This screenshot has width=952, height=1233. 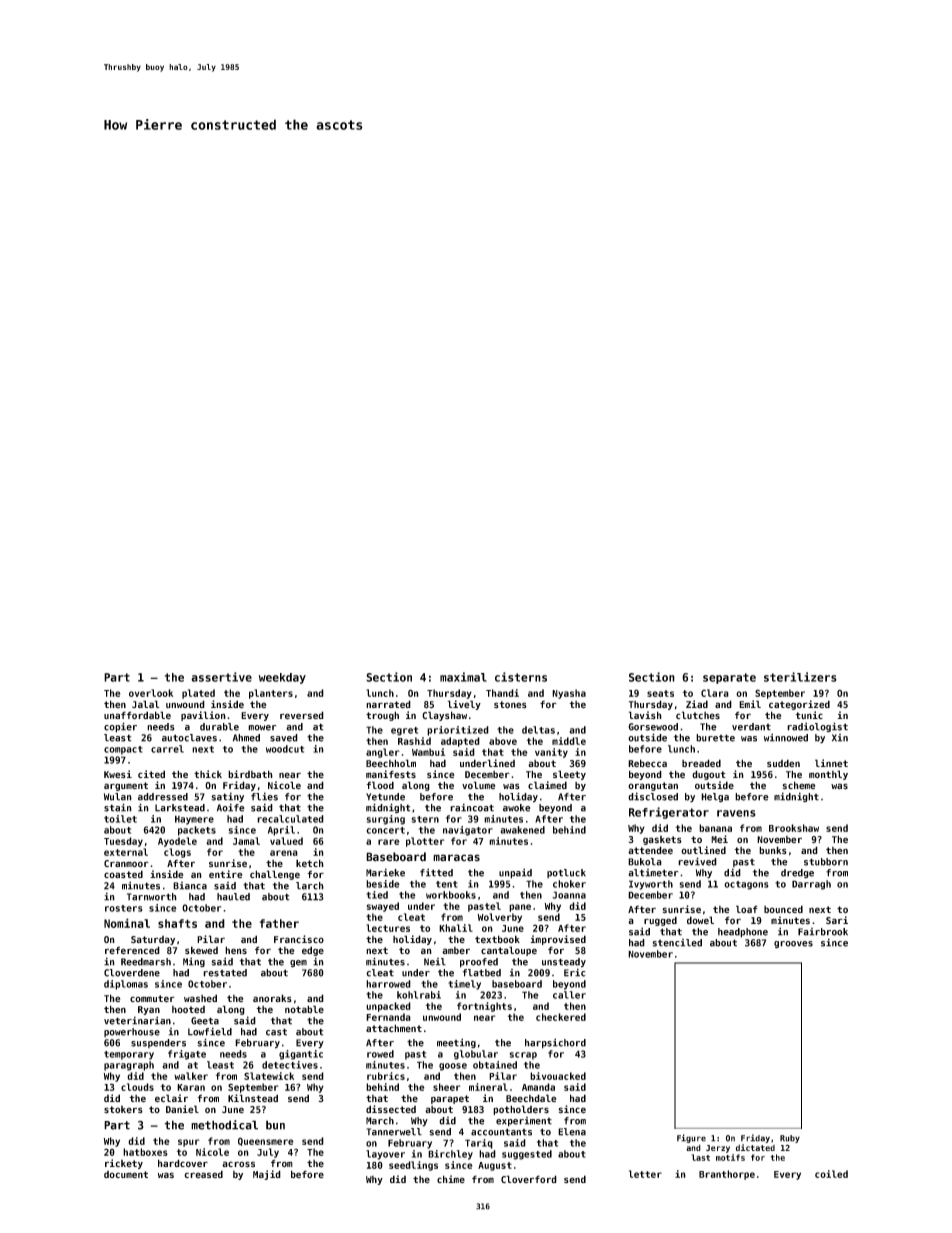 What do you see at coordinates (800, 677) in the screenshot?
I see `sterilizers` at bounding box center [800, 677].
